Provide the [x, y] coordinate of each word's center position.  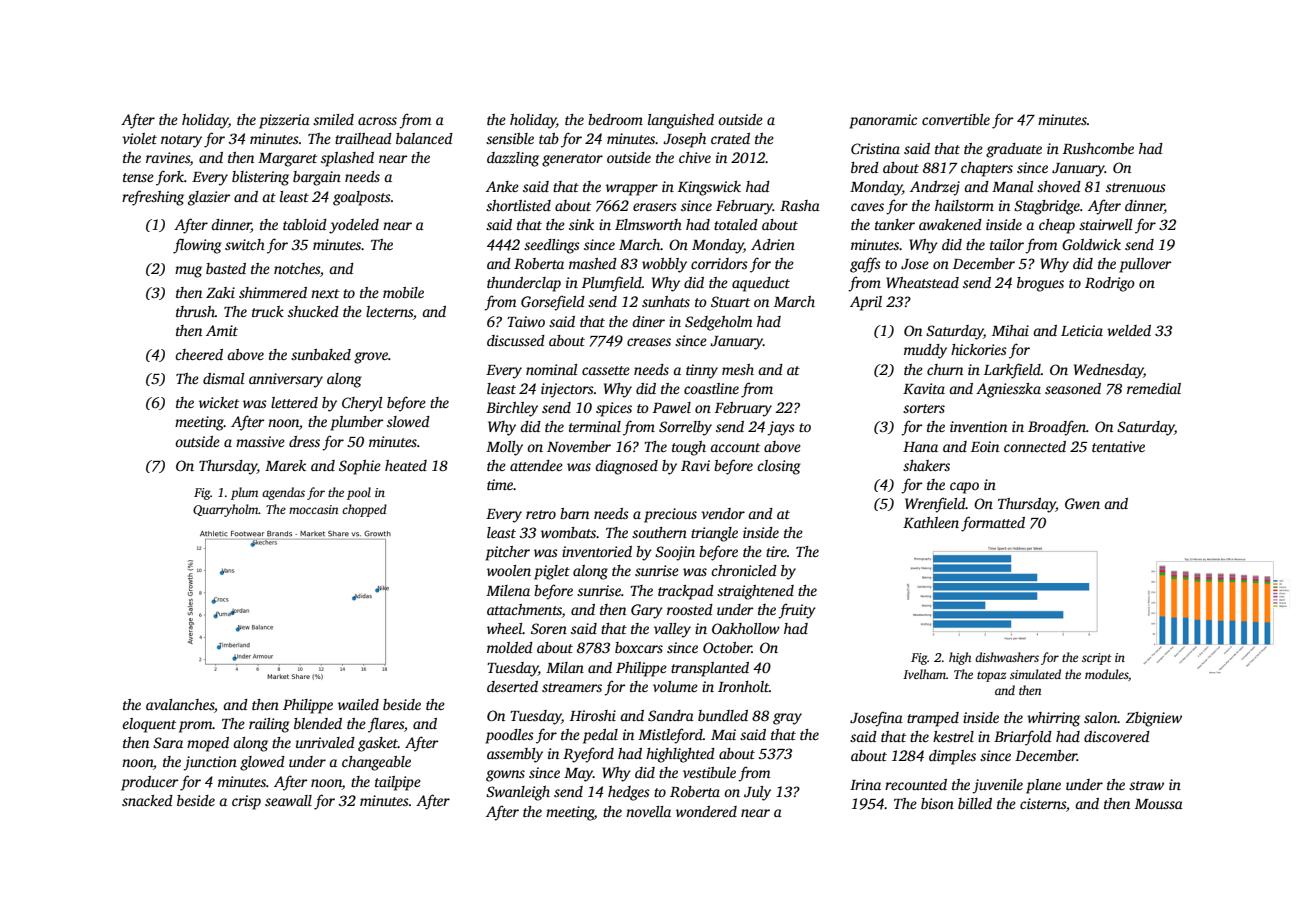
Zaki [220, 292]
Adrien [773, 244]
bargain [317, 178]
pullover [1145, 265]
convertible [956, 119]
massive [260, 441]
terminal [595, 426]
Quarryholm [225, 510]
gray [787, 719]
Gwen [1082, 503]
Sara [168, 742]
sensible [510, 138]
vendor [723, 513]
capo [964, 488]
